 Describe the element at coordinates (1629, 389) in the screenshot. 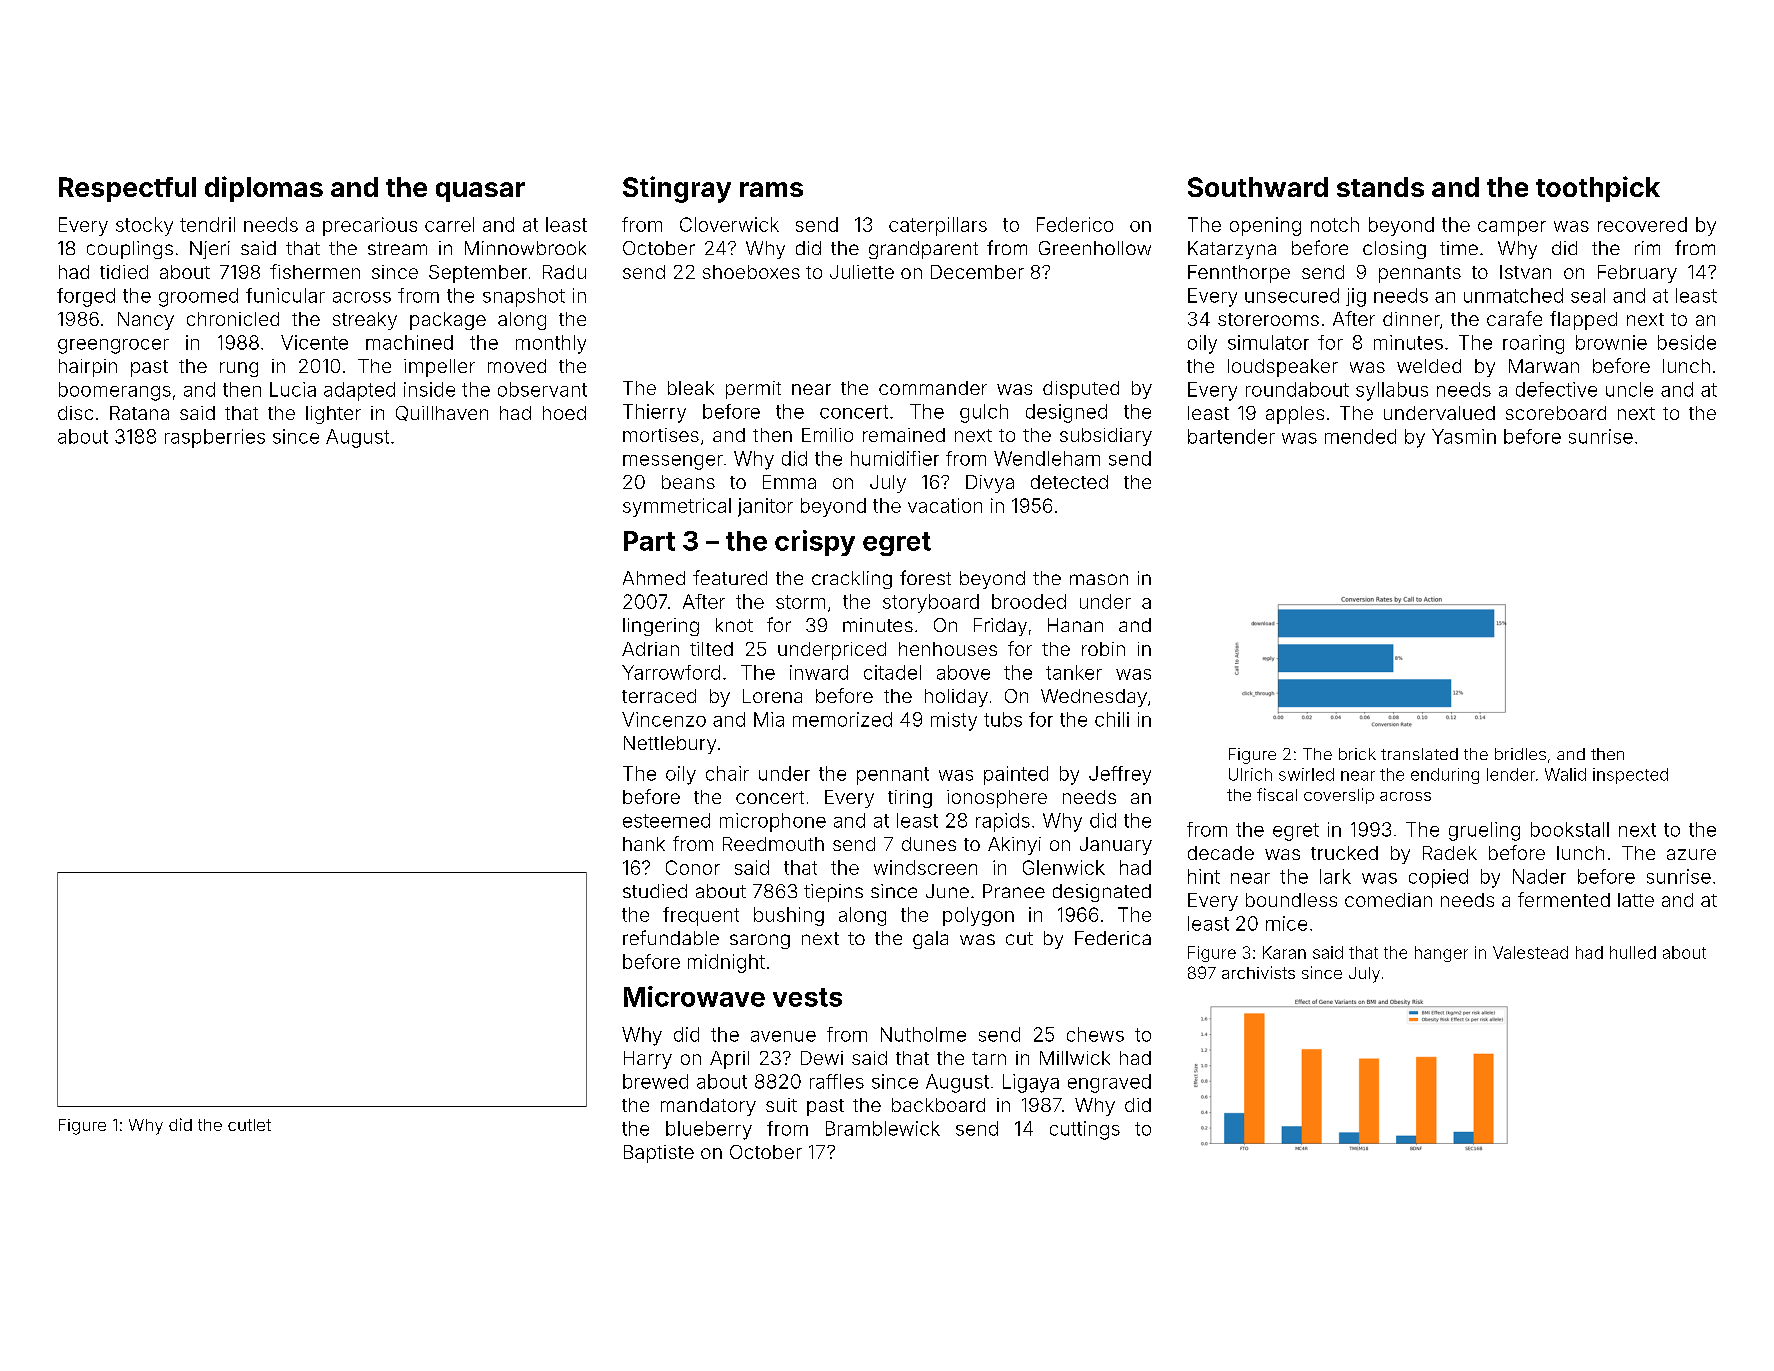

I see `uncle` at that location.
